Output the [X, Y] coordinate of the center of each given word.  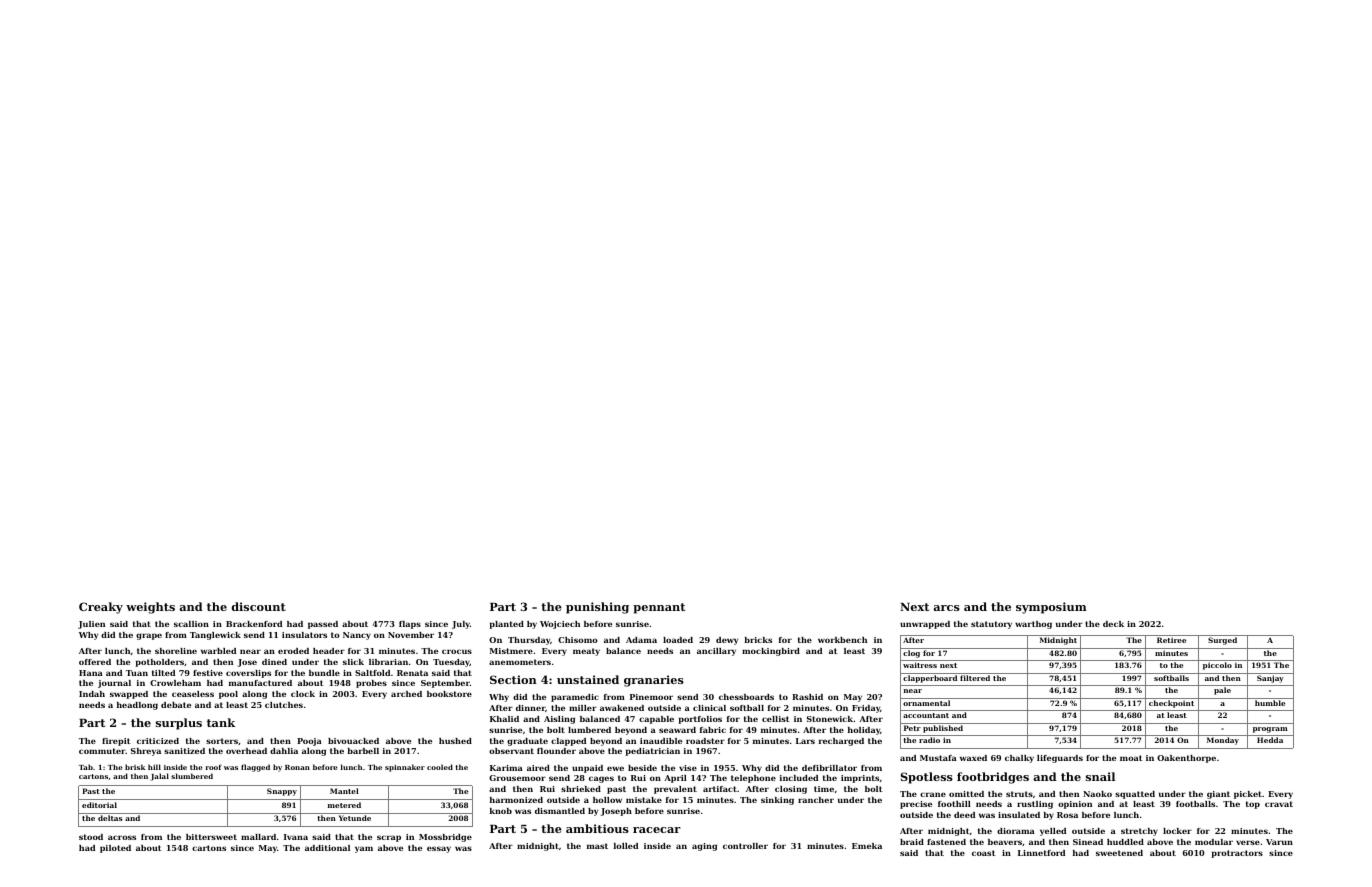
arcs [947, 608]
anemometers [520, 662]
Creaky [101, 608]
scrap [389, 838]
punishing [597, 608]
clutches [284, 705]
